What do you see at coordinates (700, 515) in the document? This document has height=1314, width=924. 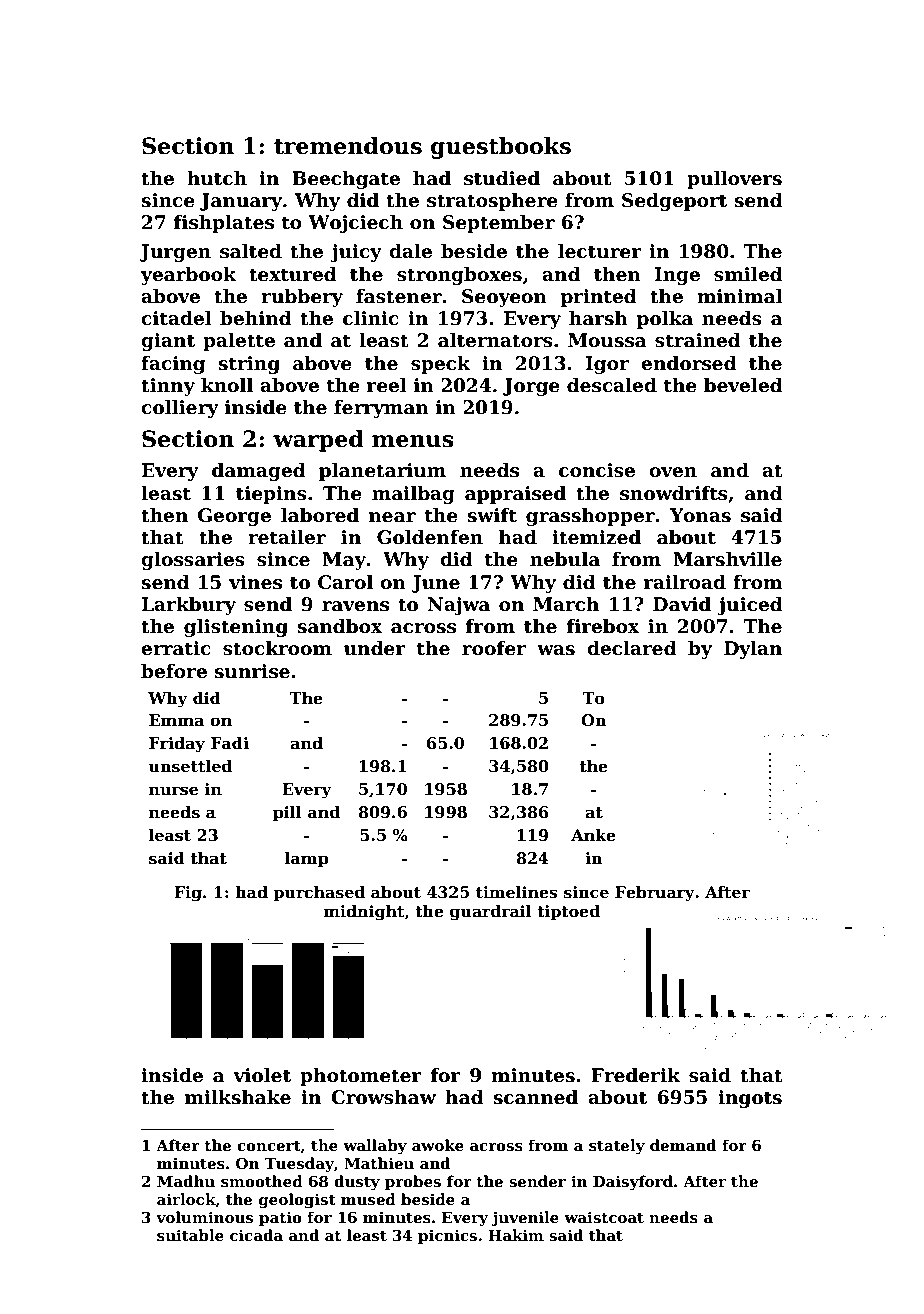 I see `Yonas` at bounding box center [700, 515].
